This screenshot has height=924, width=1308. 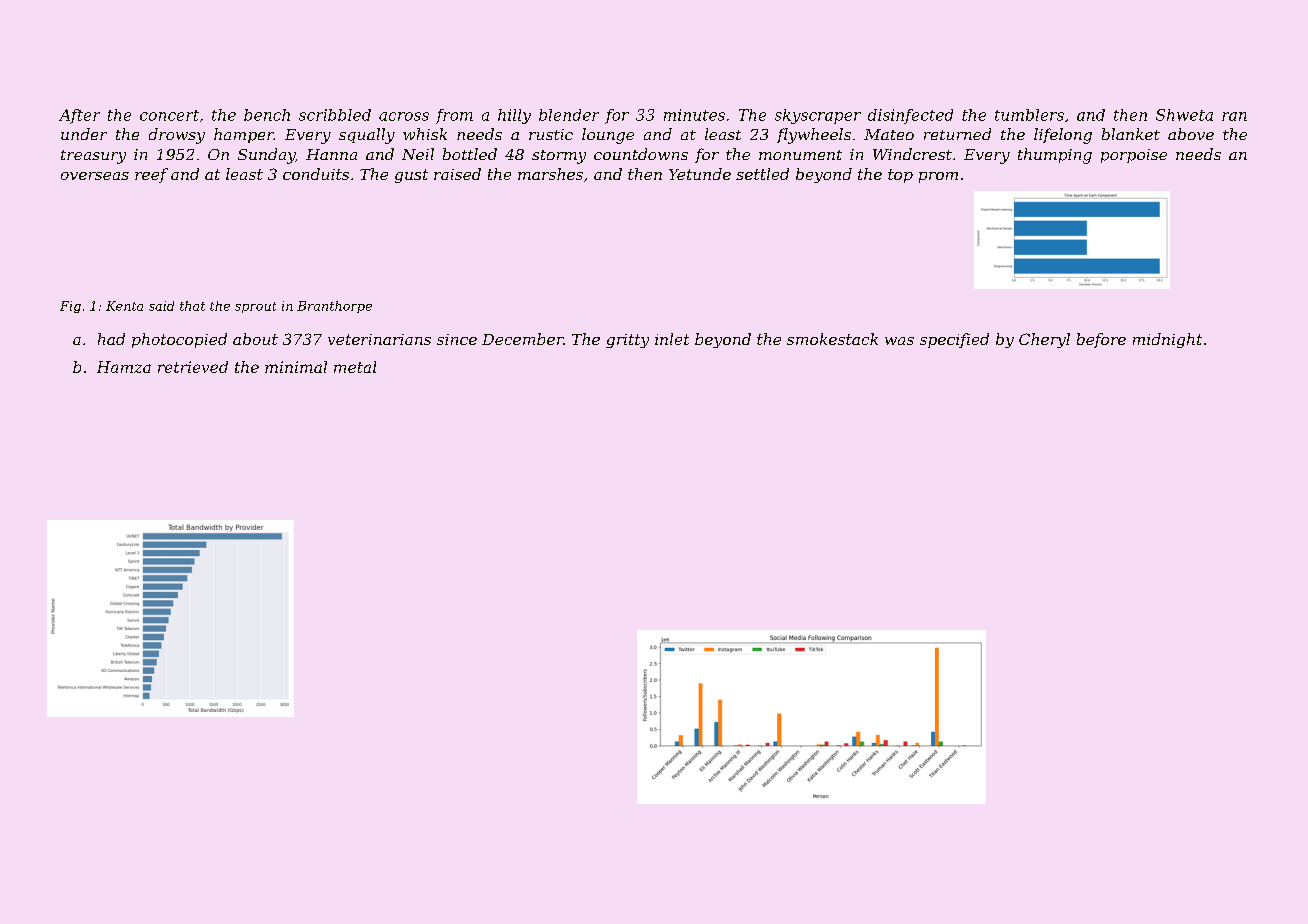 I want to click on about, so click(x=255, y=339).
